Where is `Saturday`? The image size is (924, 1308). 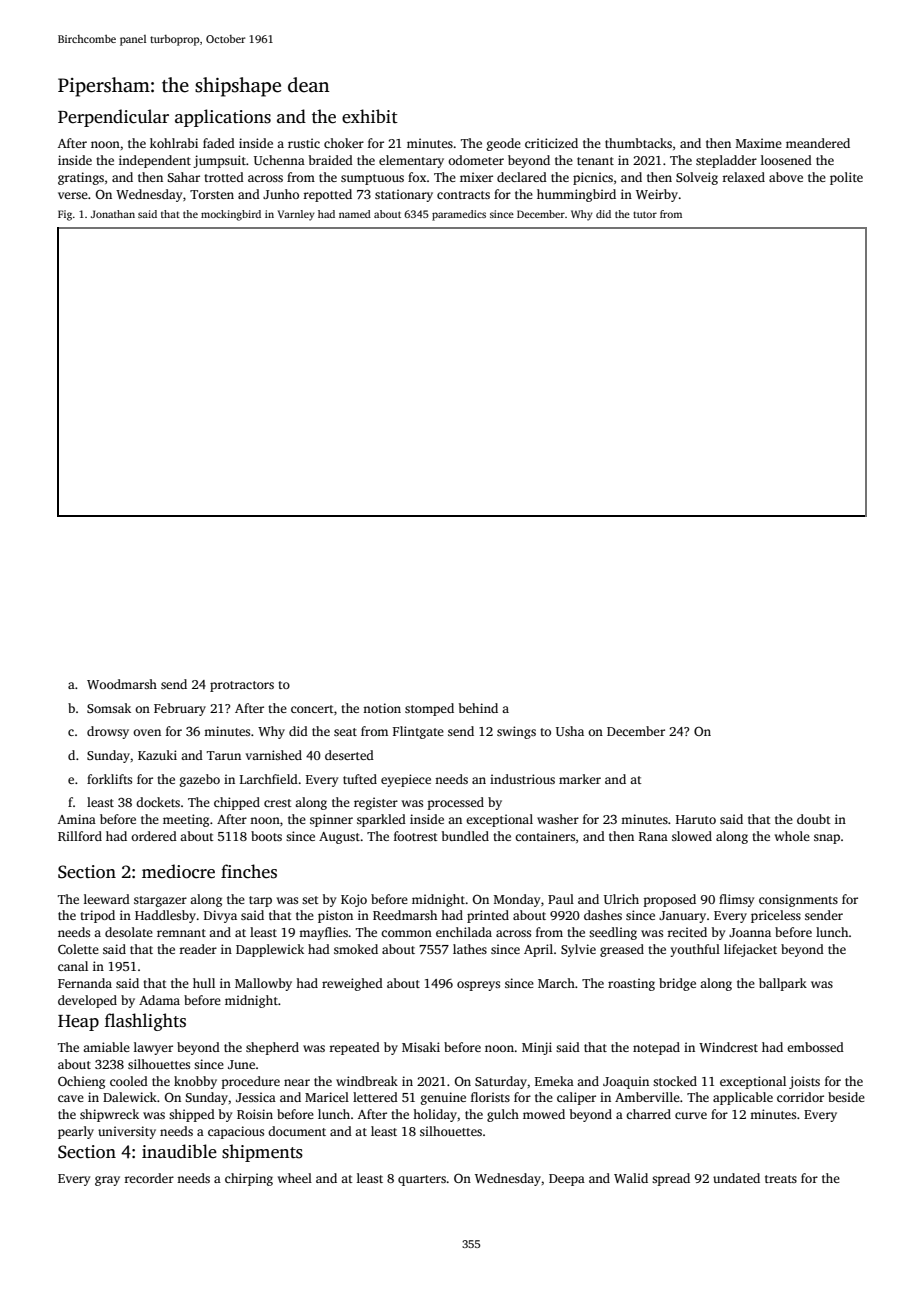 Saturday is located at coordinates (501, 1082).
